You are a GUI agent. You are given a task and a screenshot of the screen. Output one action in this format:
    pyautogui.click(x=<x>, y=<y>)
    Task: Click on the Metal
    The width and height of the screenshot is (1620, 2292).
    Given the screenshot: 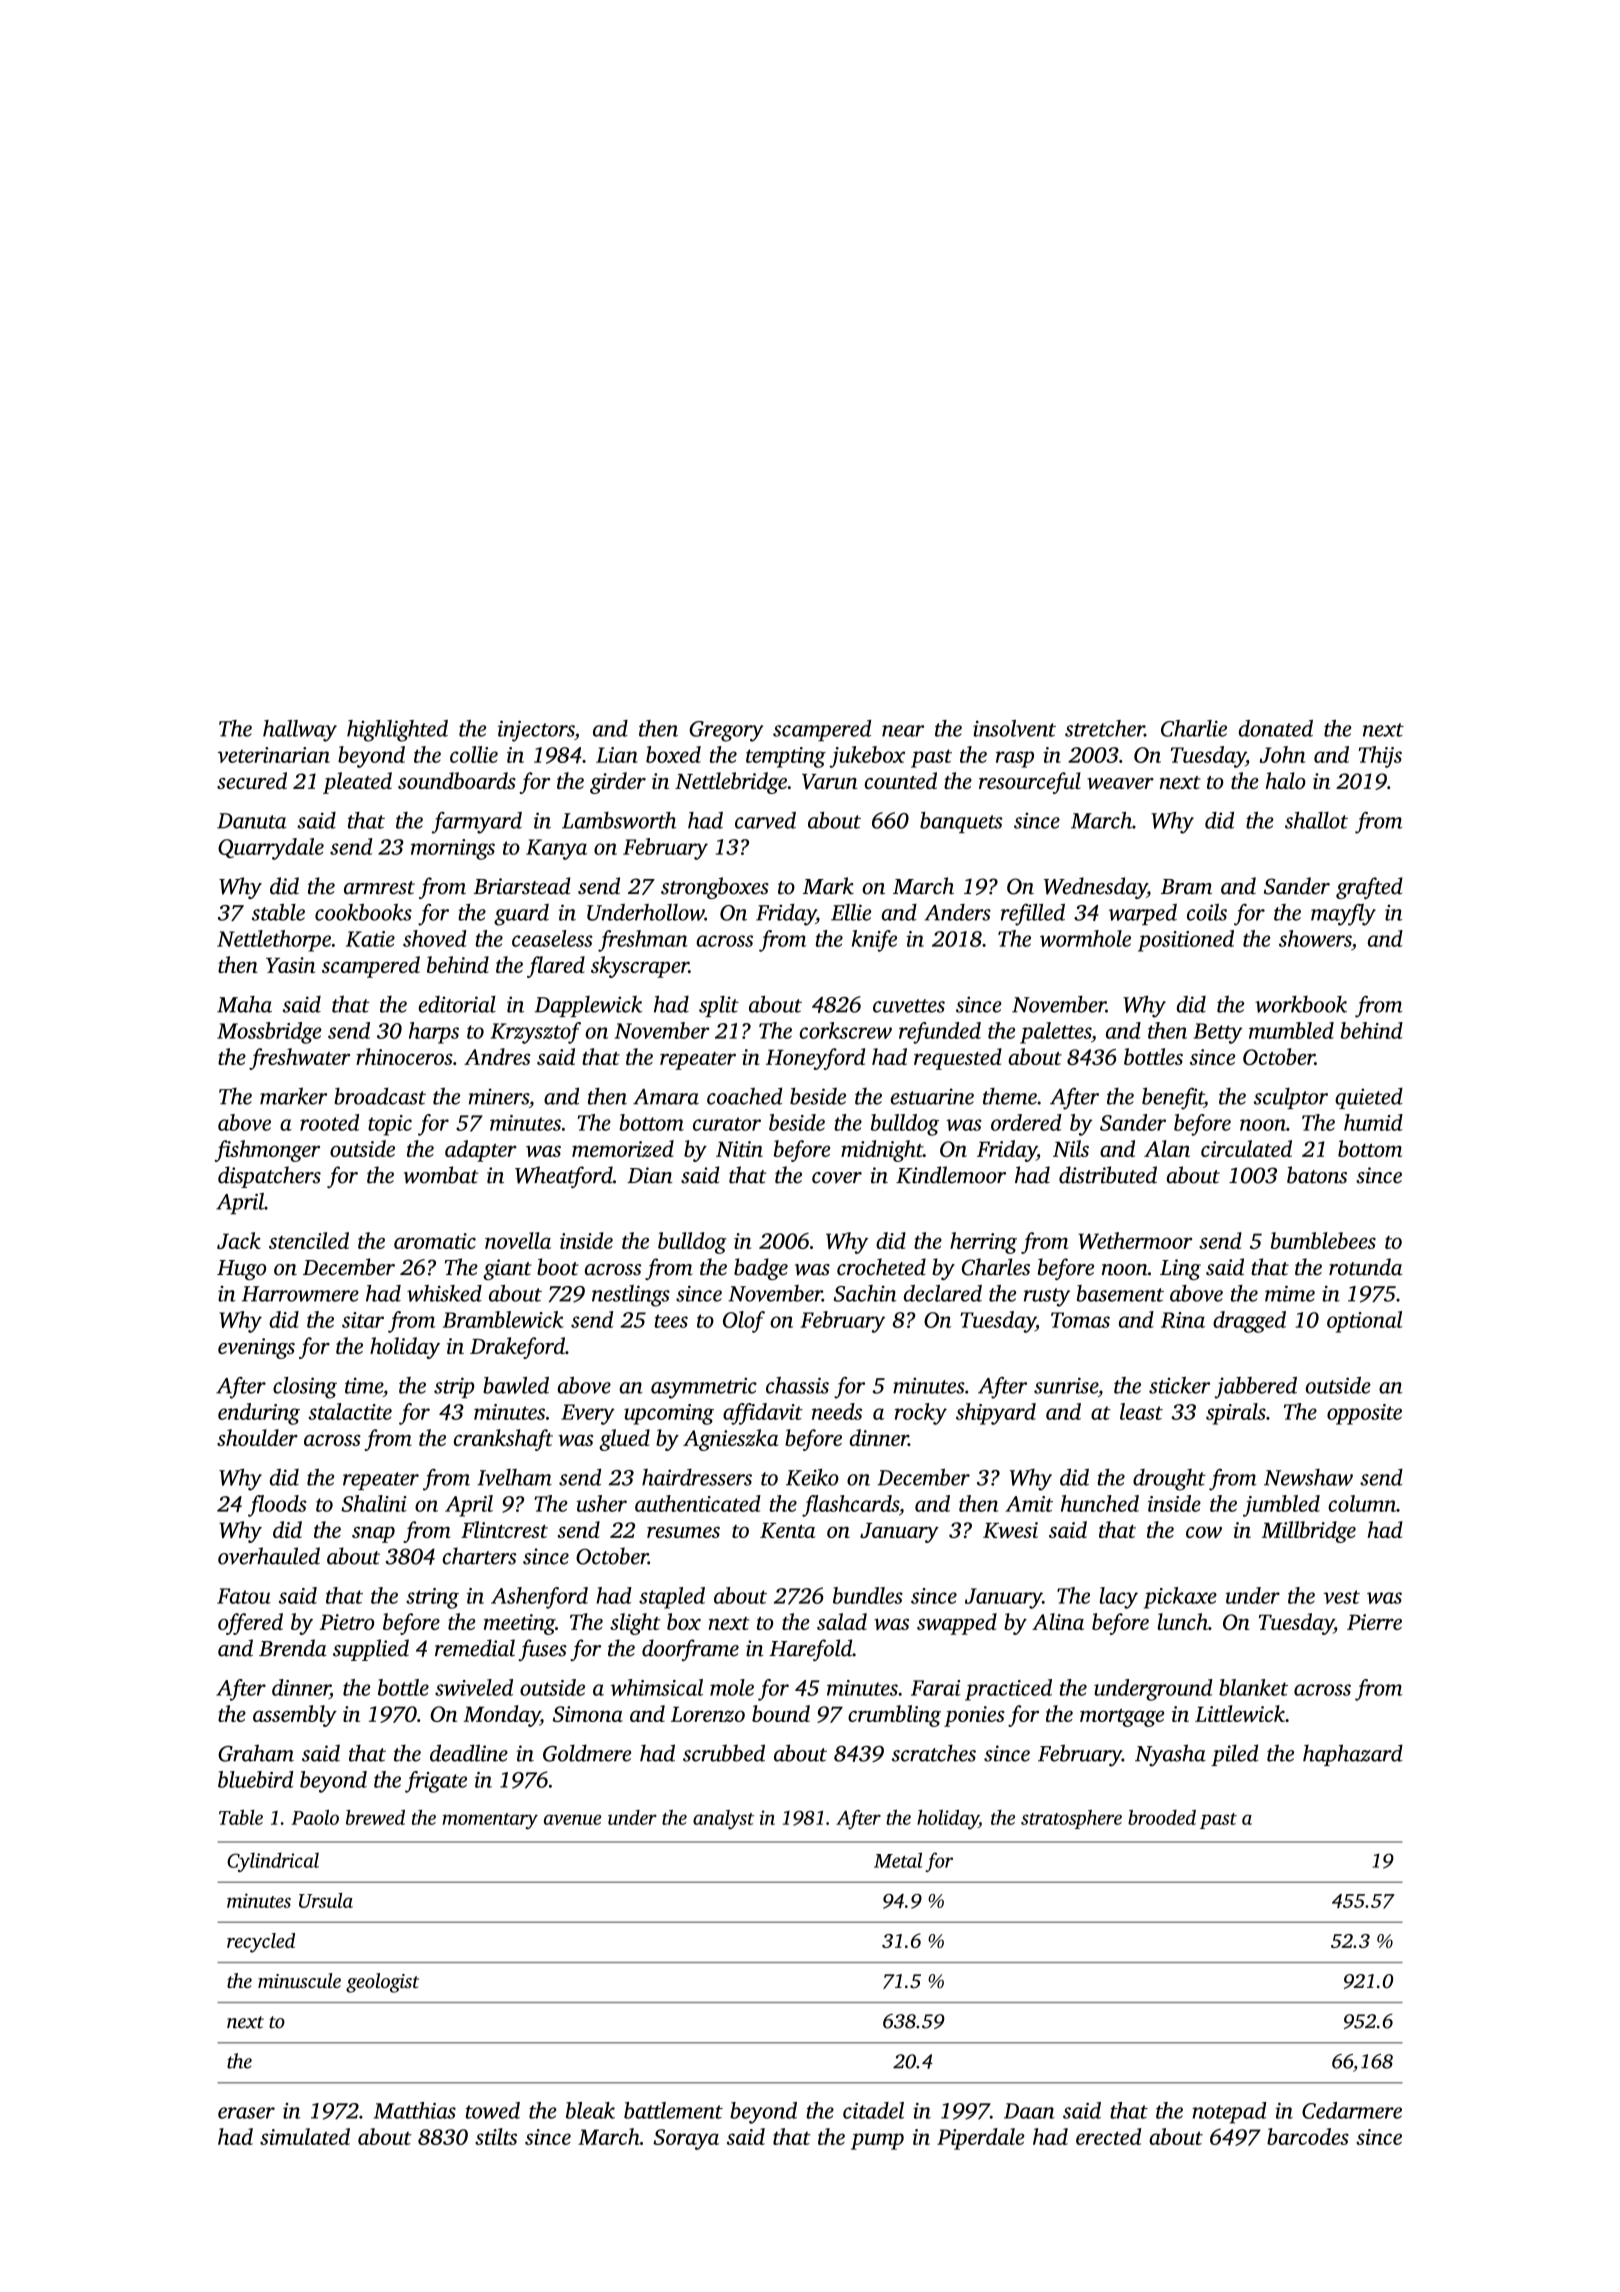 What is the action you would take?
    pyautogui.click(x=898, y=1860)
